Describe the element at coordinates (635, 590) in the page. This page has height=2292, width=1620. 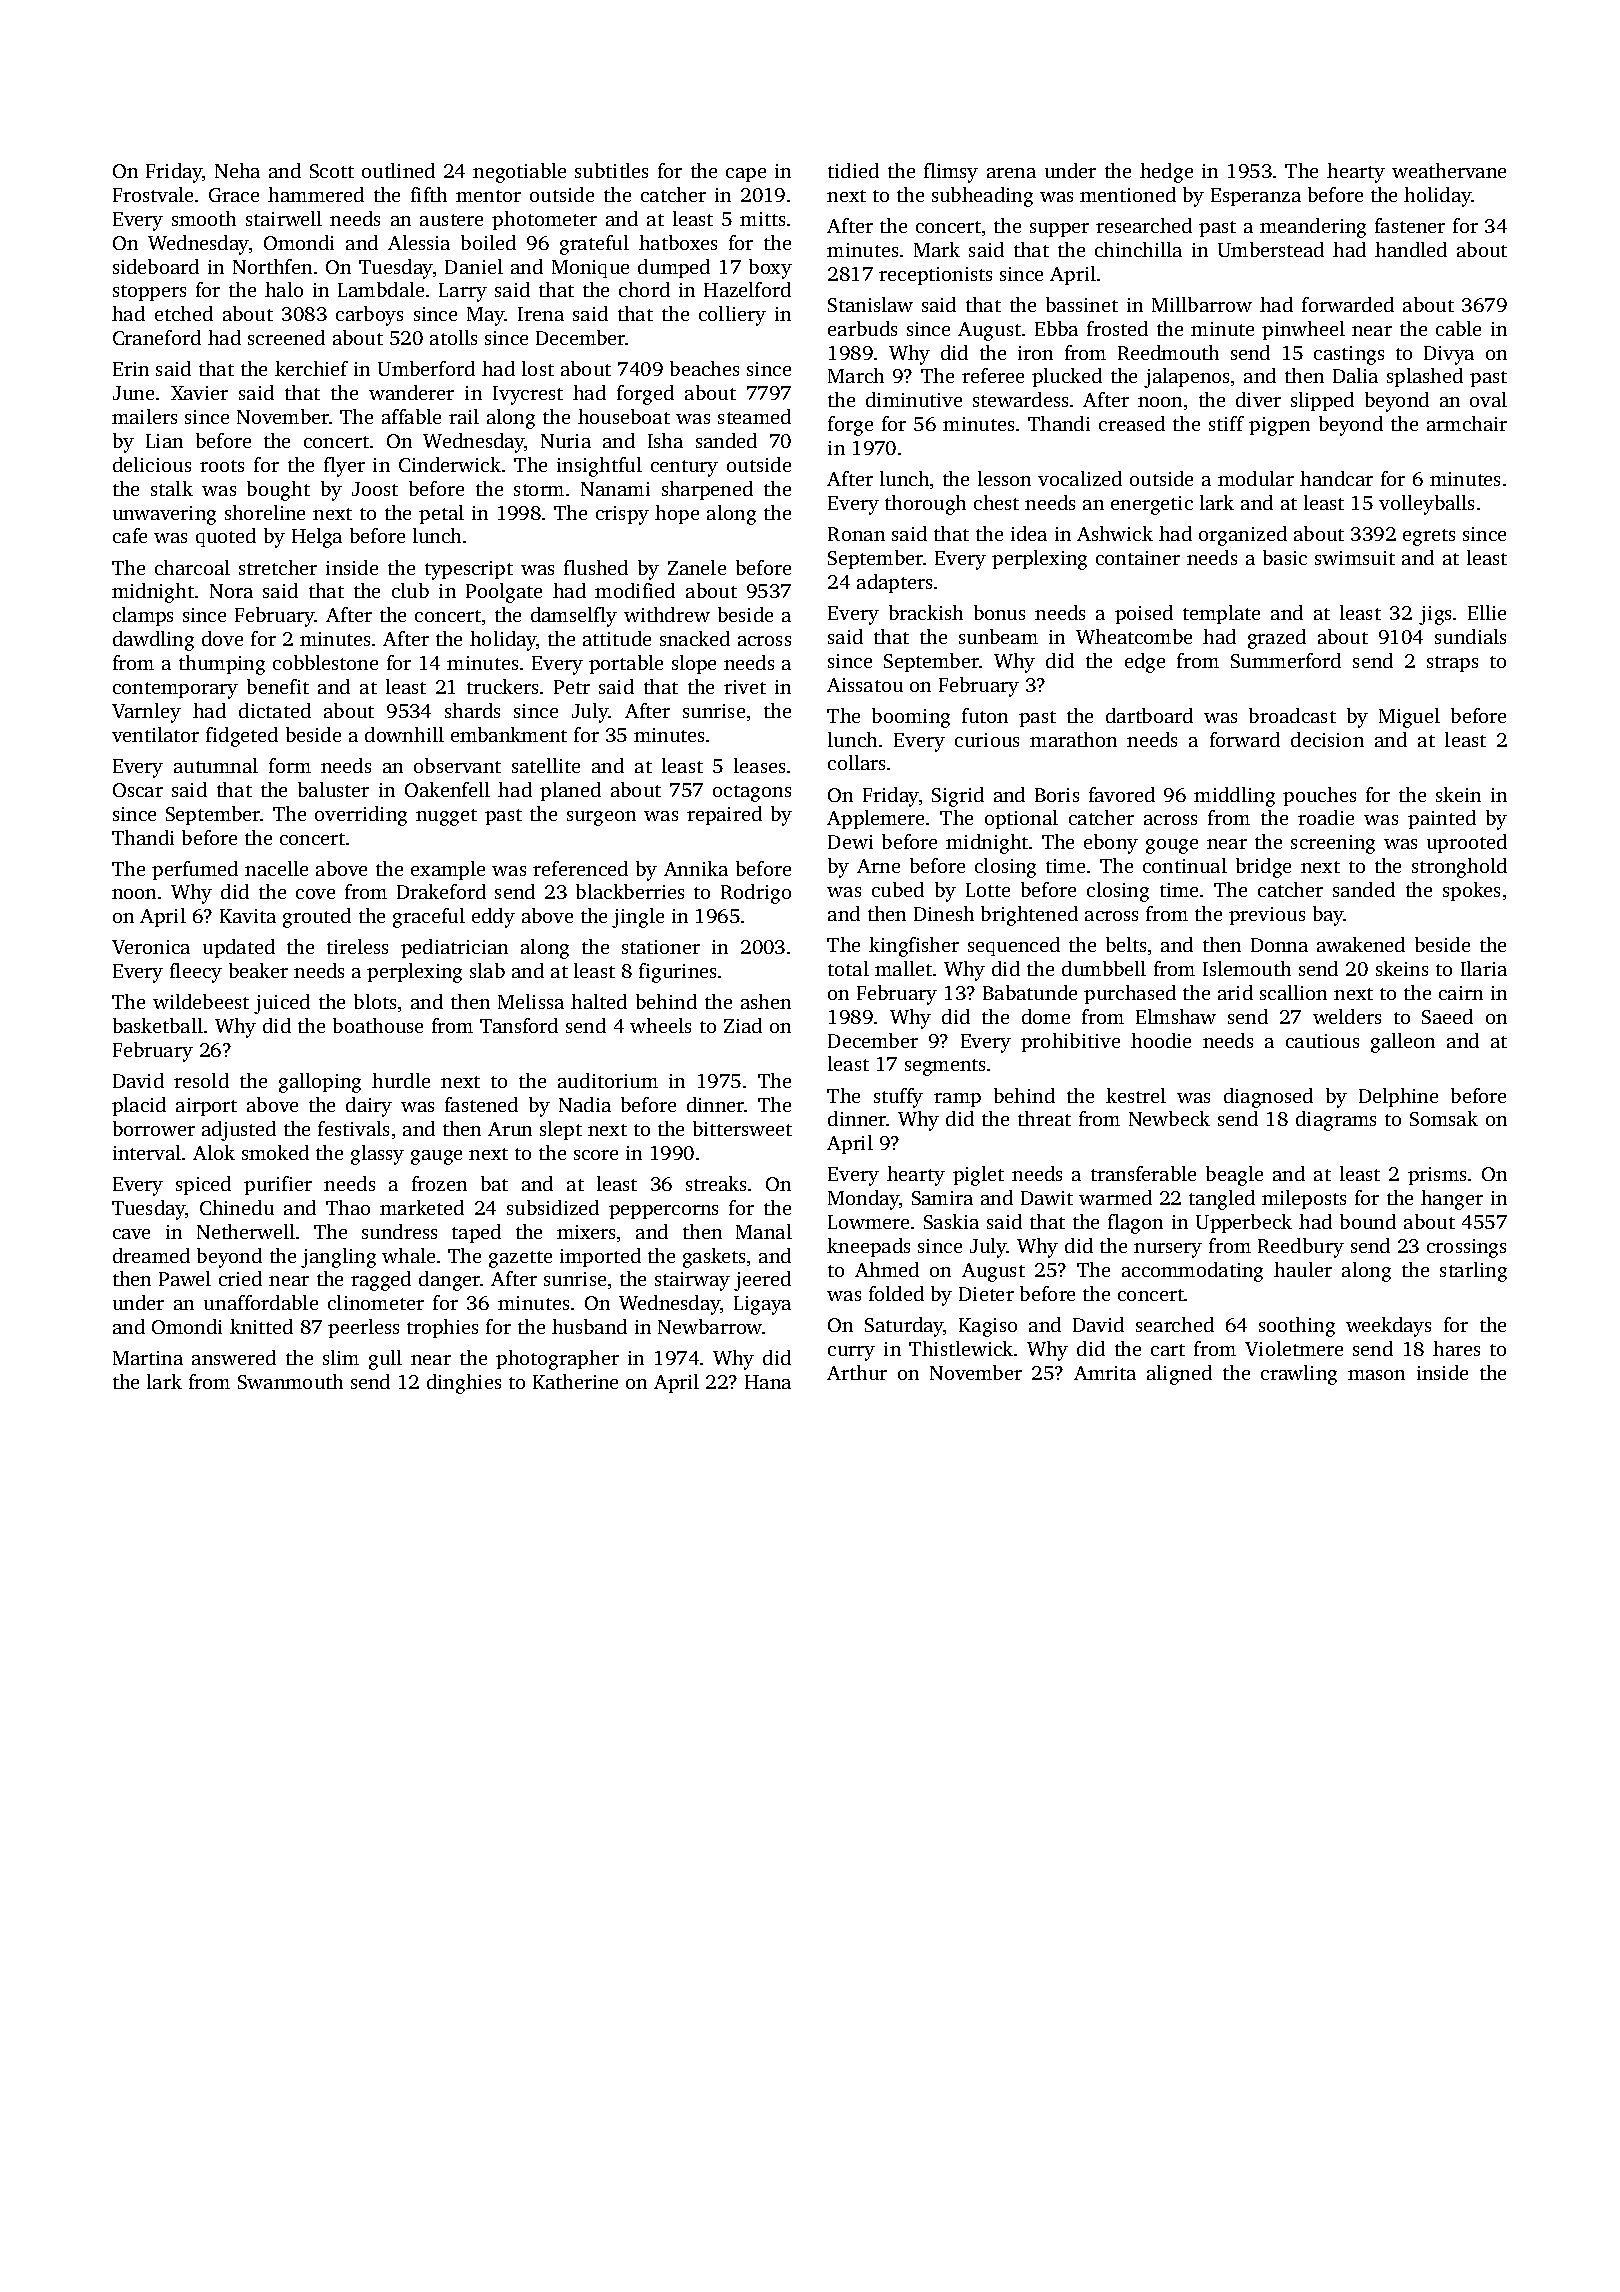
I see `modified` at that location.
